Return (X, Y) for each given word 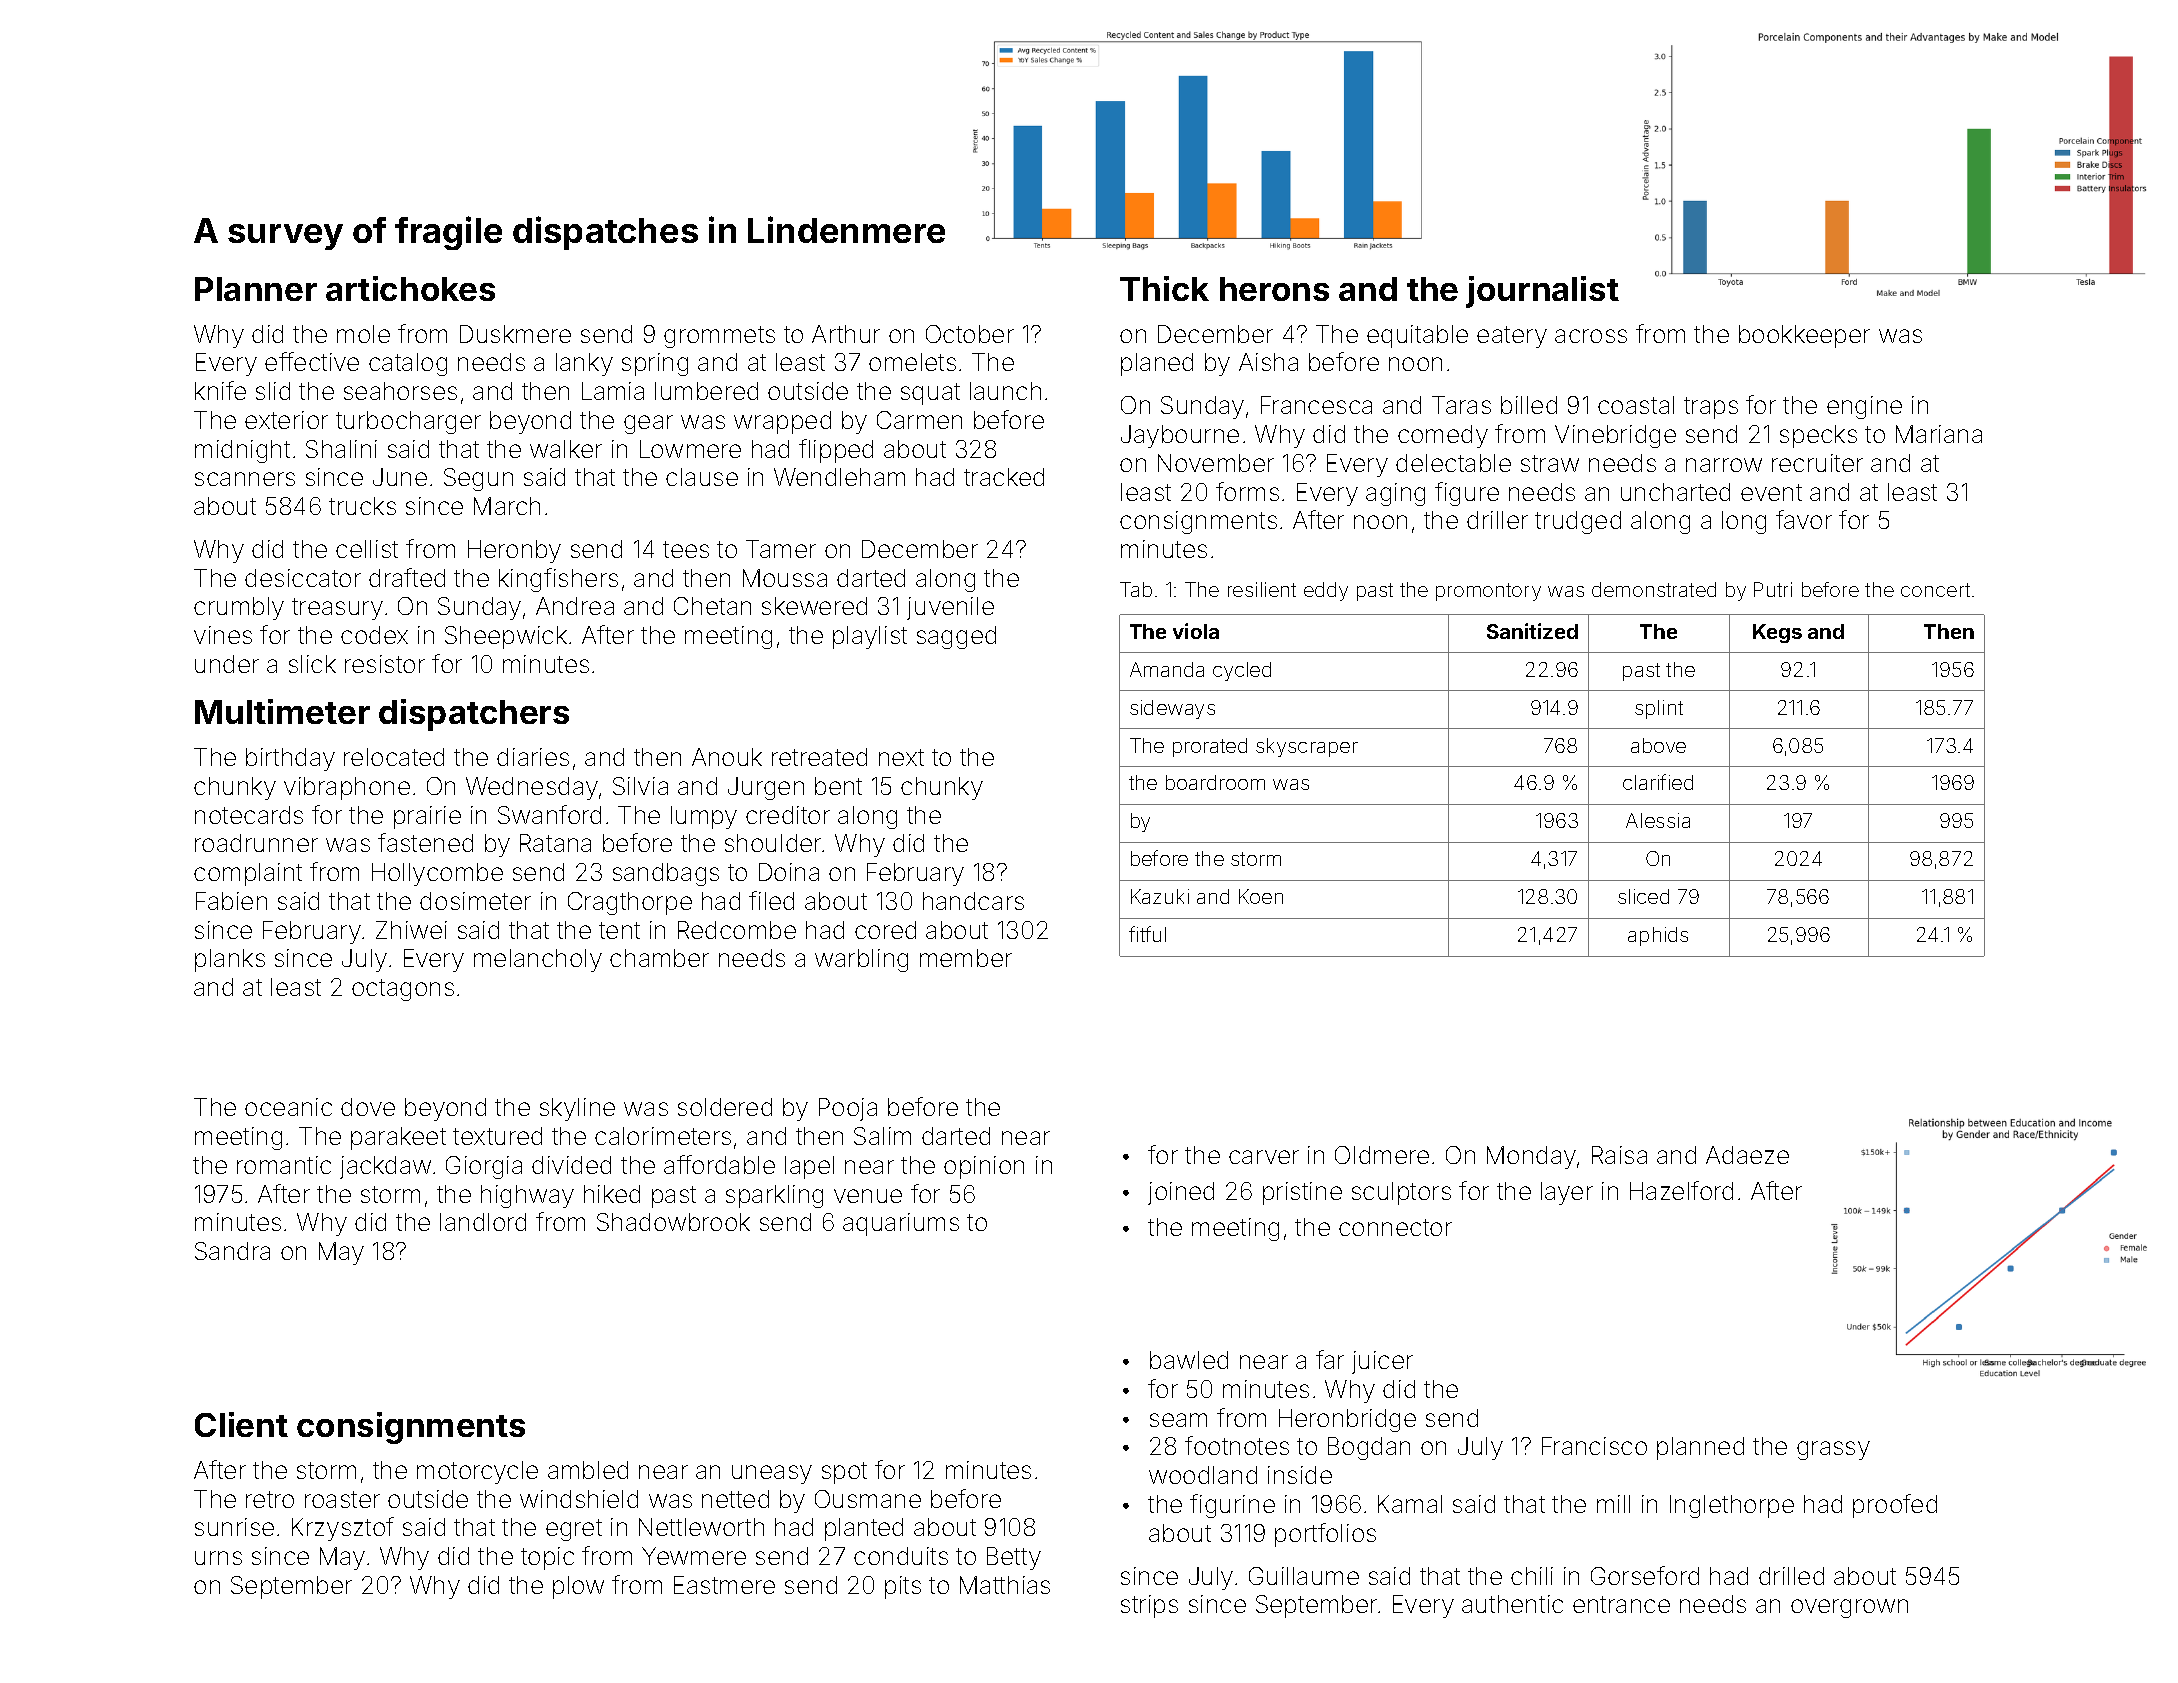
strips (1149, 1606)
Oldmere (1382, 1155)
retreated (819, 757)
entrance (1621, 1604)
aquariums (901, 1224)
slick (312, 664)
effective (312, 361)
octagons (403, 990)
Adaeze (1747, 1155)
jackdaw (385, 1167)
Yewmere (694, 1556)
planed (1157, 364)
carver (1264, 1157)
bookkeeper (1804, 336)
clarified (1658, 782)
